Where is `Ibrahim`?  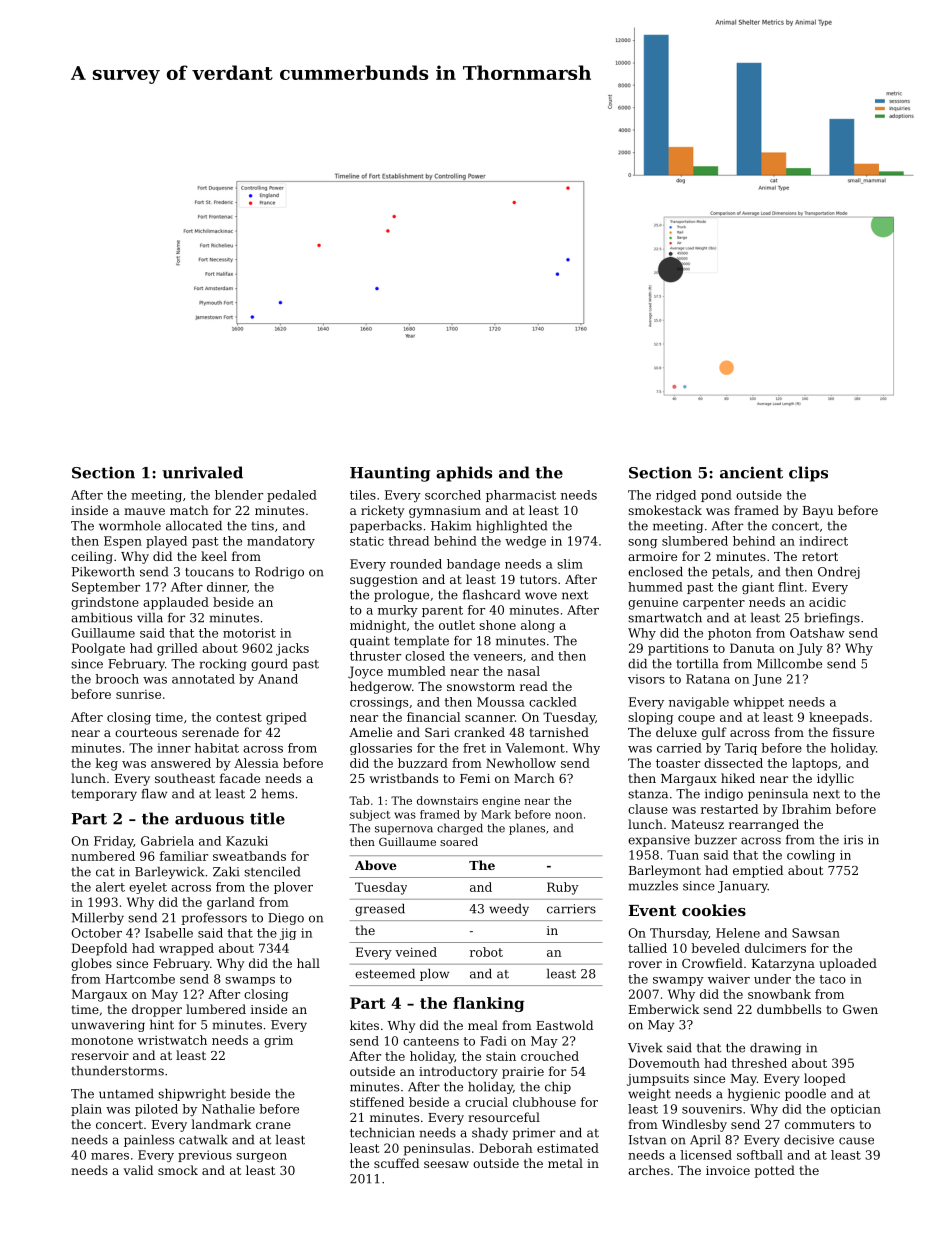 Ibrahim is located at coordinates (806, 809).
